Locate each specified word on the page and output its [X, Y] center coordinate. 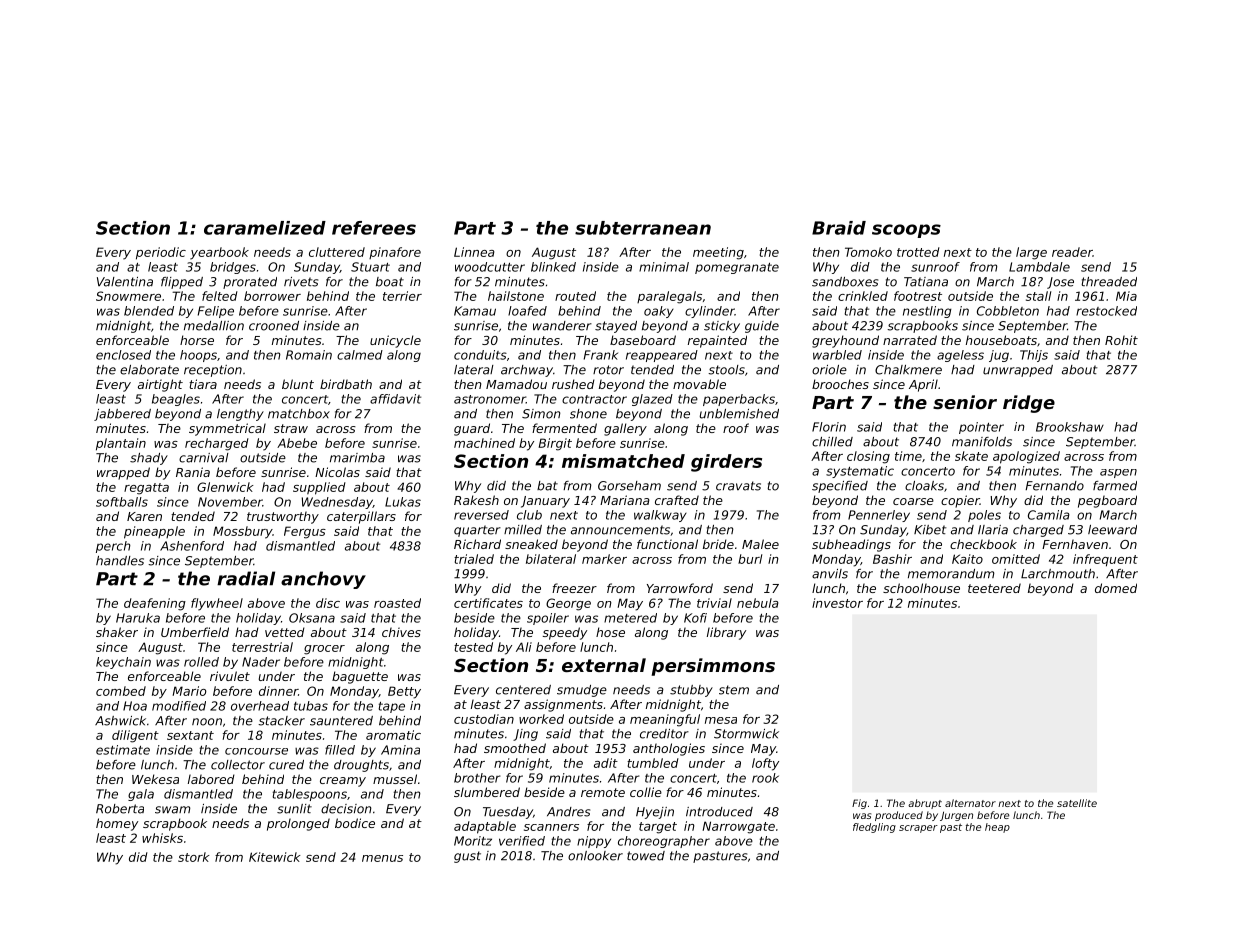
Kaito [967, 559]
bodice [355, 823]
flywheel [217, 604]
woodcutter [490, 267]
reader [1072, 252]
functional [667, 544]
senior [965, 402]
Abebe [297, 443]
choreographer [664, 842]
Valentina [125, 282]
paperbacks [739, 400]
